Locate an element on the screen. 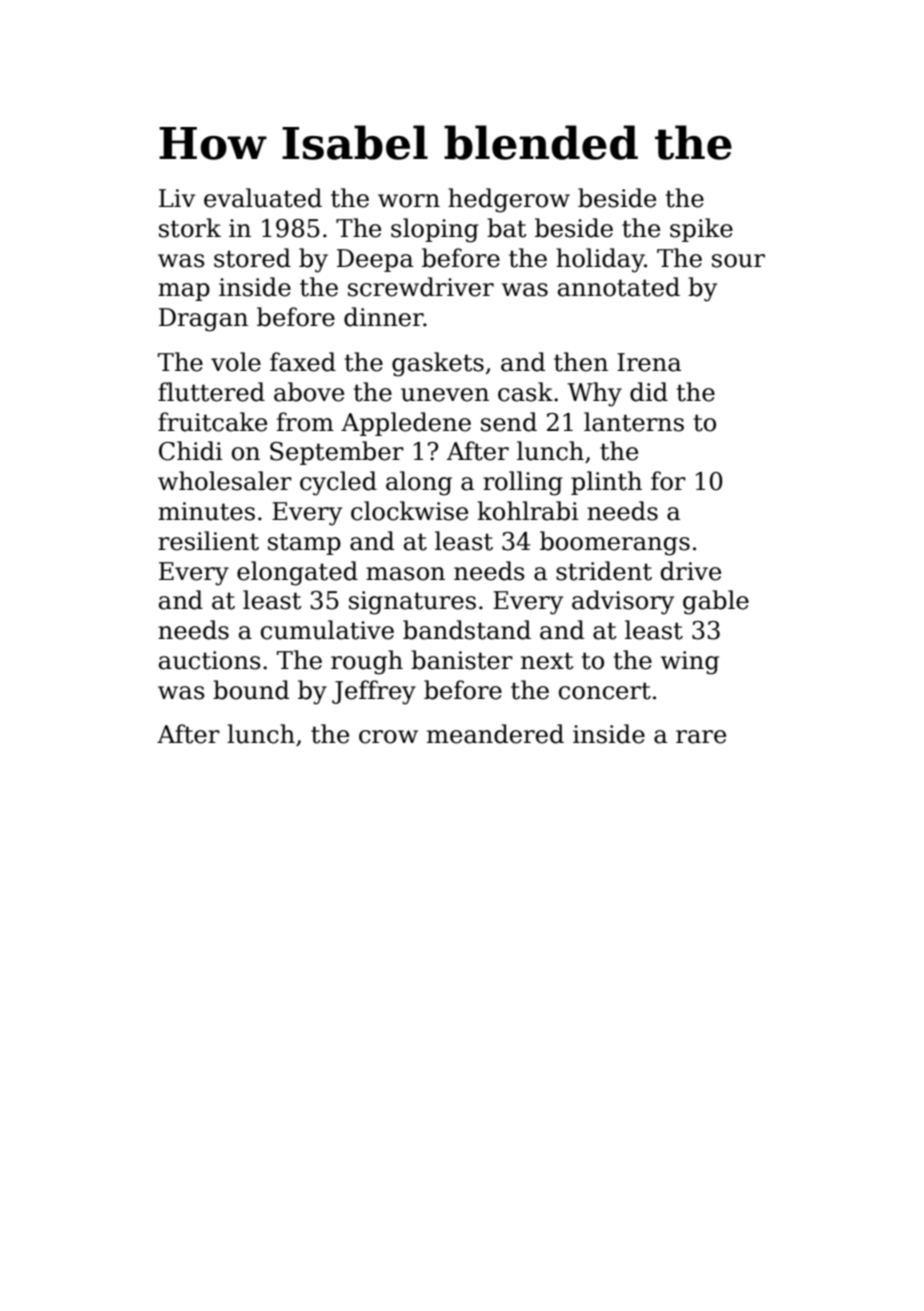 The width and height of the screenshot is (924, 1311). stamp is located at coordinates (304, 544).
